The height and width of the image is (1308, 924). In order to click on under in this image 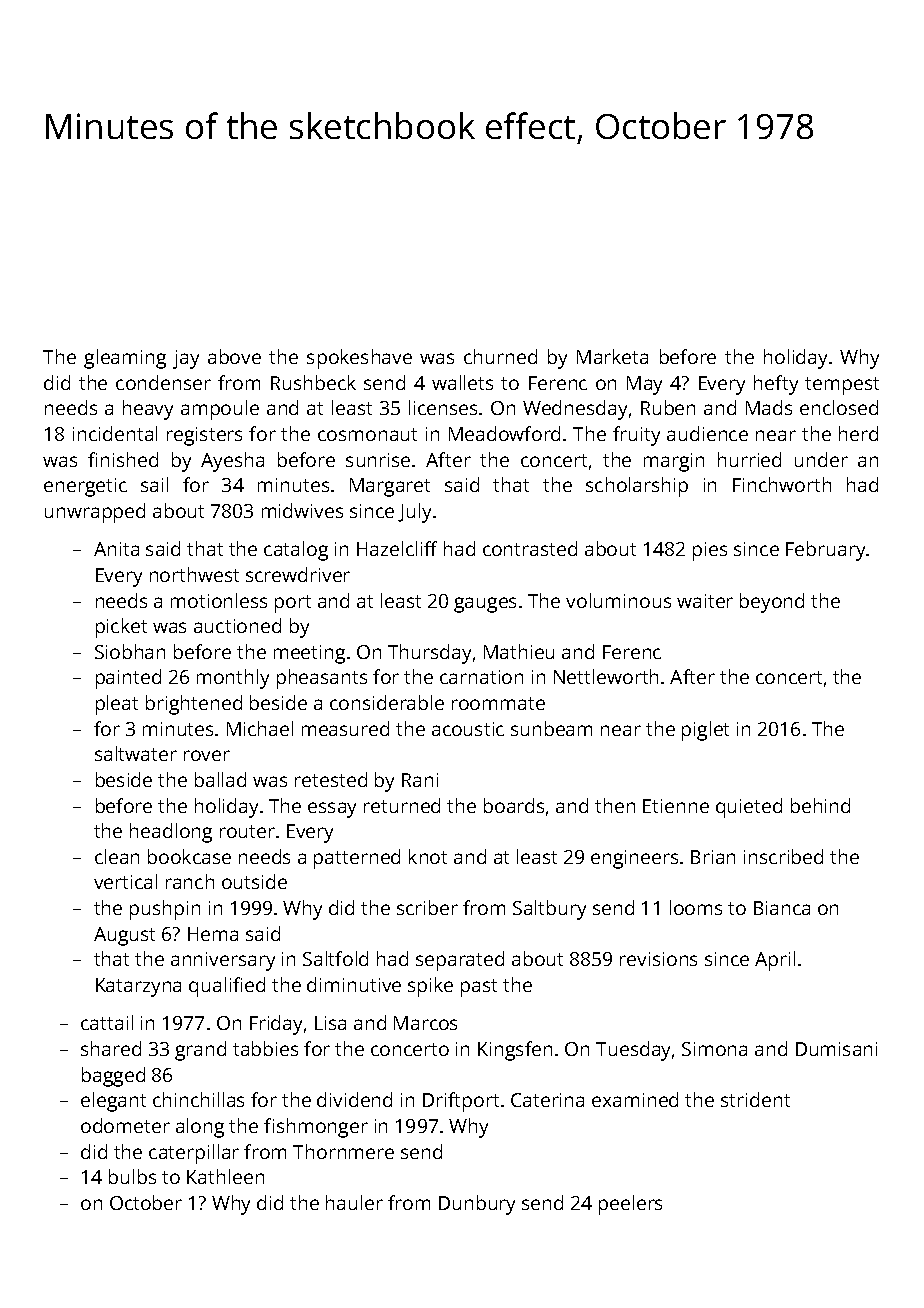, I will do `click(821, 459)`.
